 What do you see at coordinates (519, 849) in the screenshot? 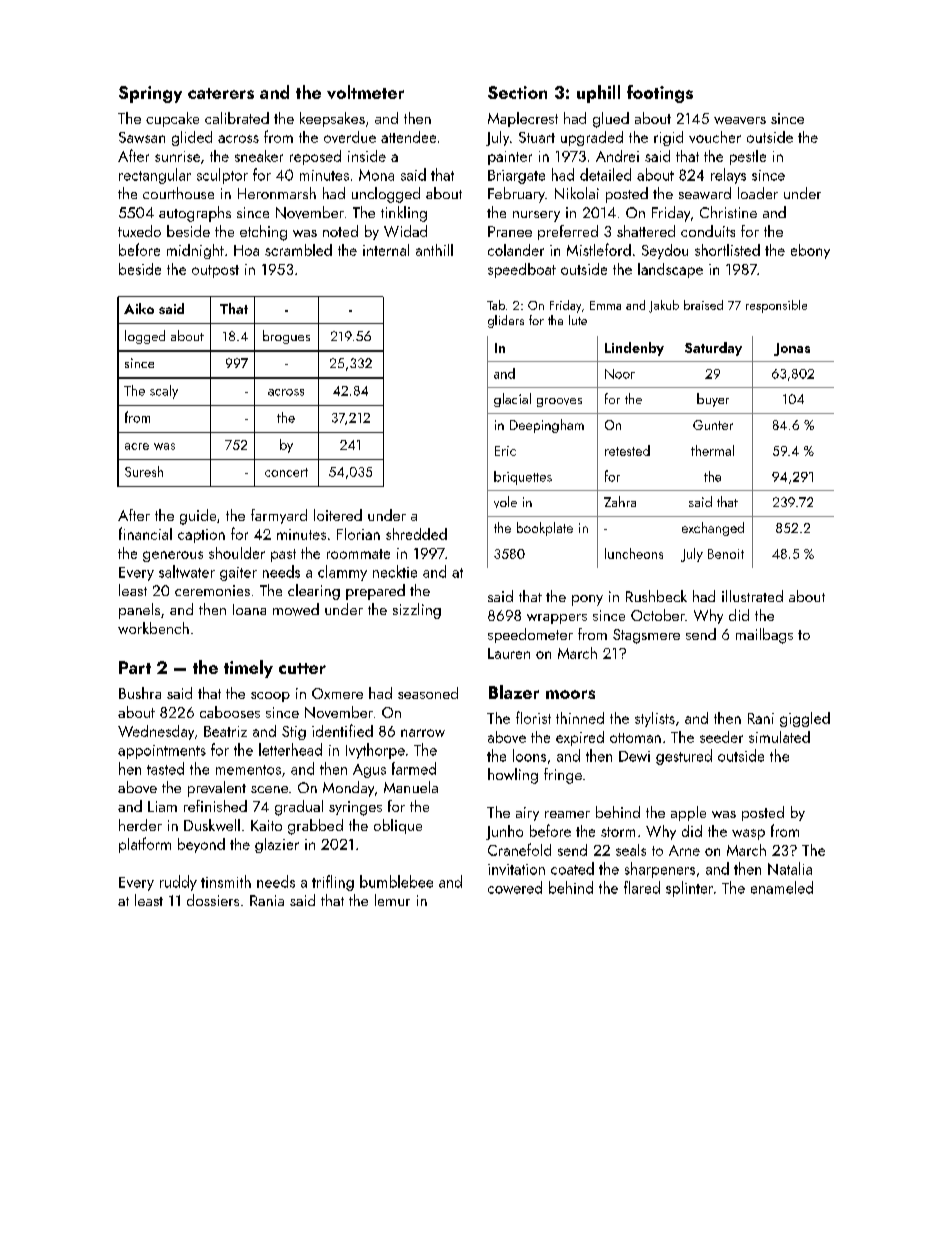
I see `Cranefold` at bounding box center [519, 849].
